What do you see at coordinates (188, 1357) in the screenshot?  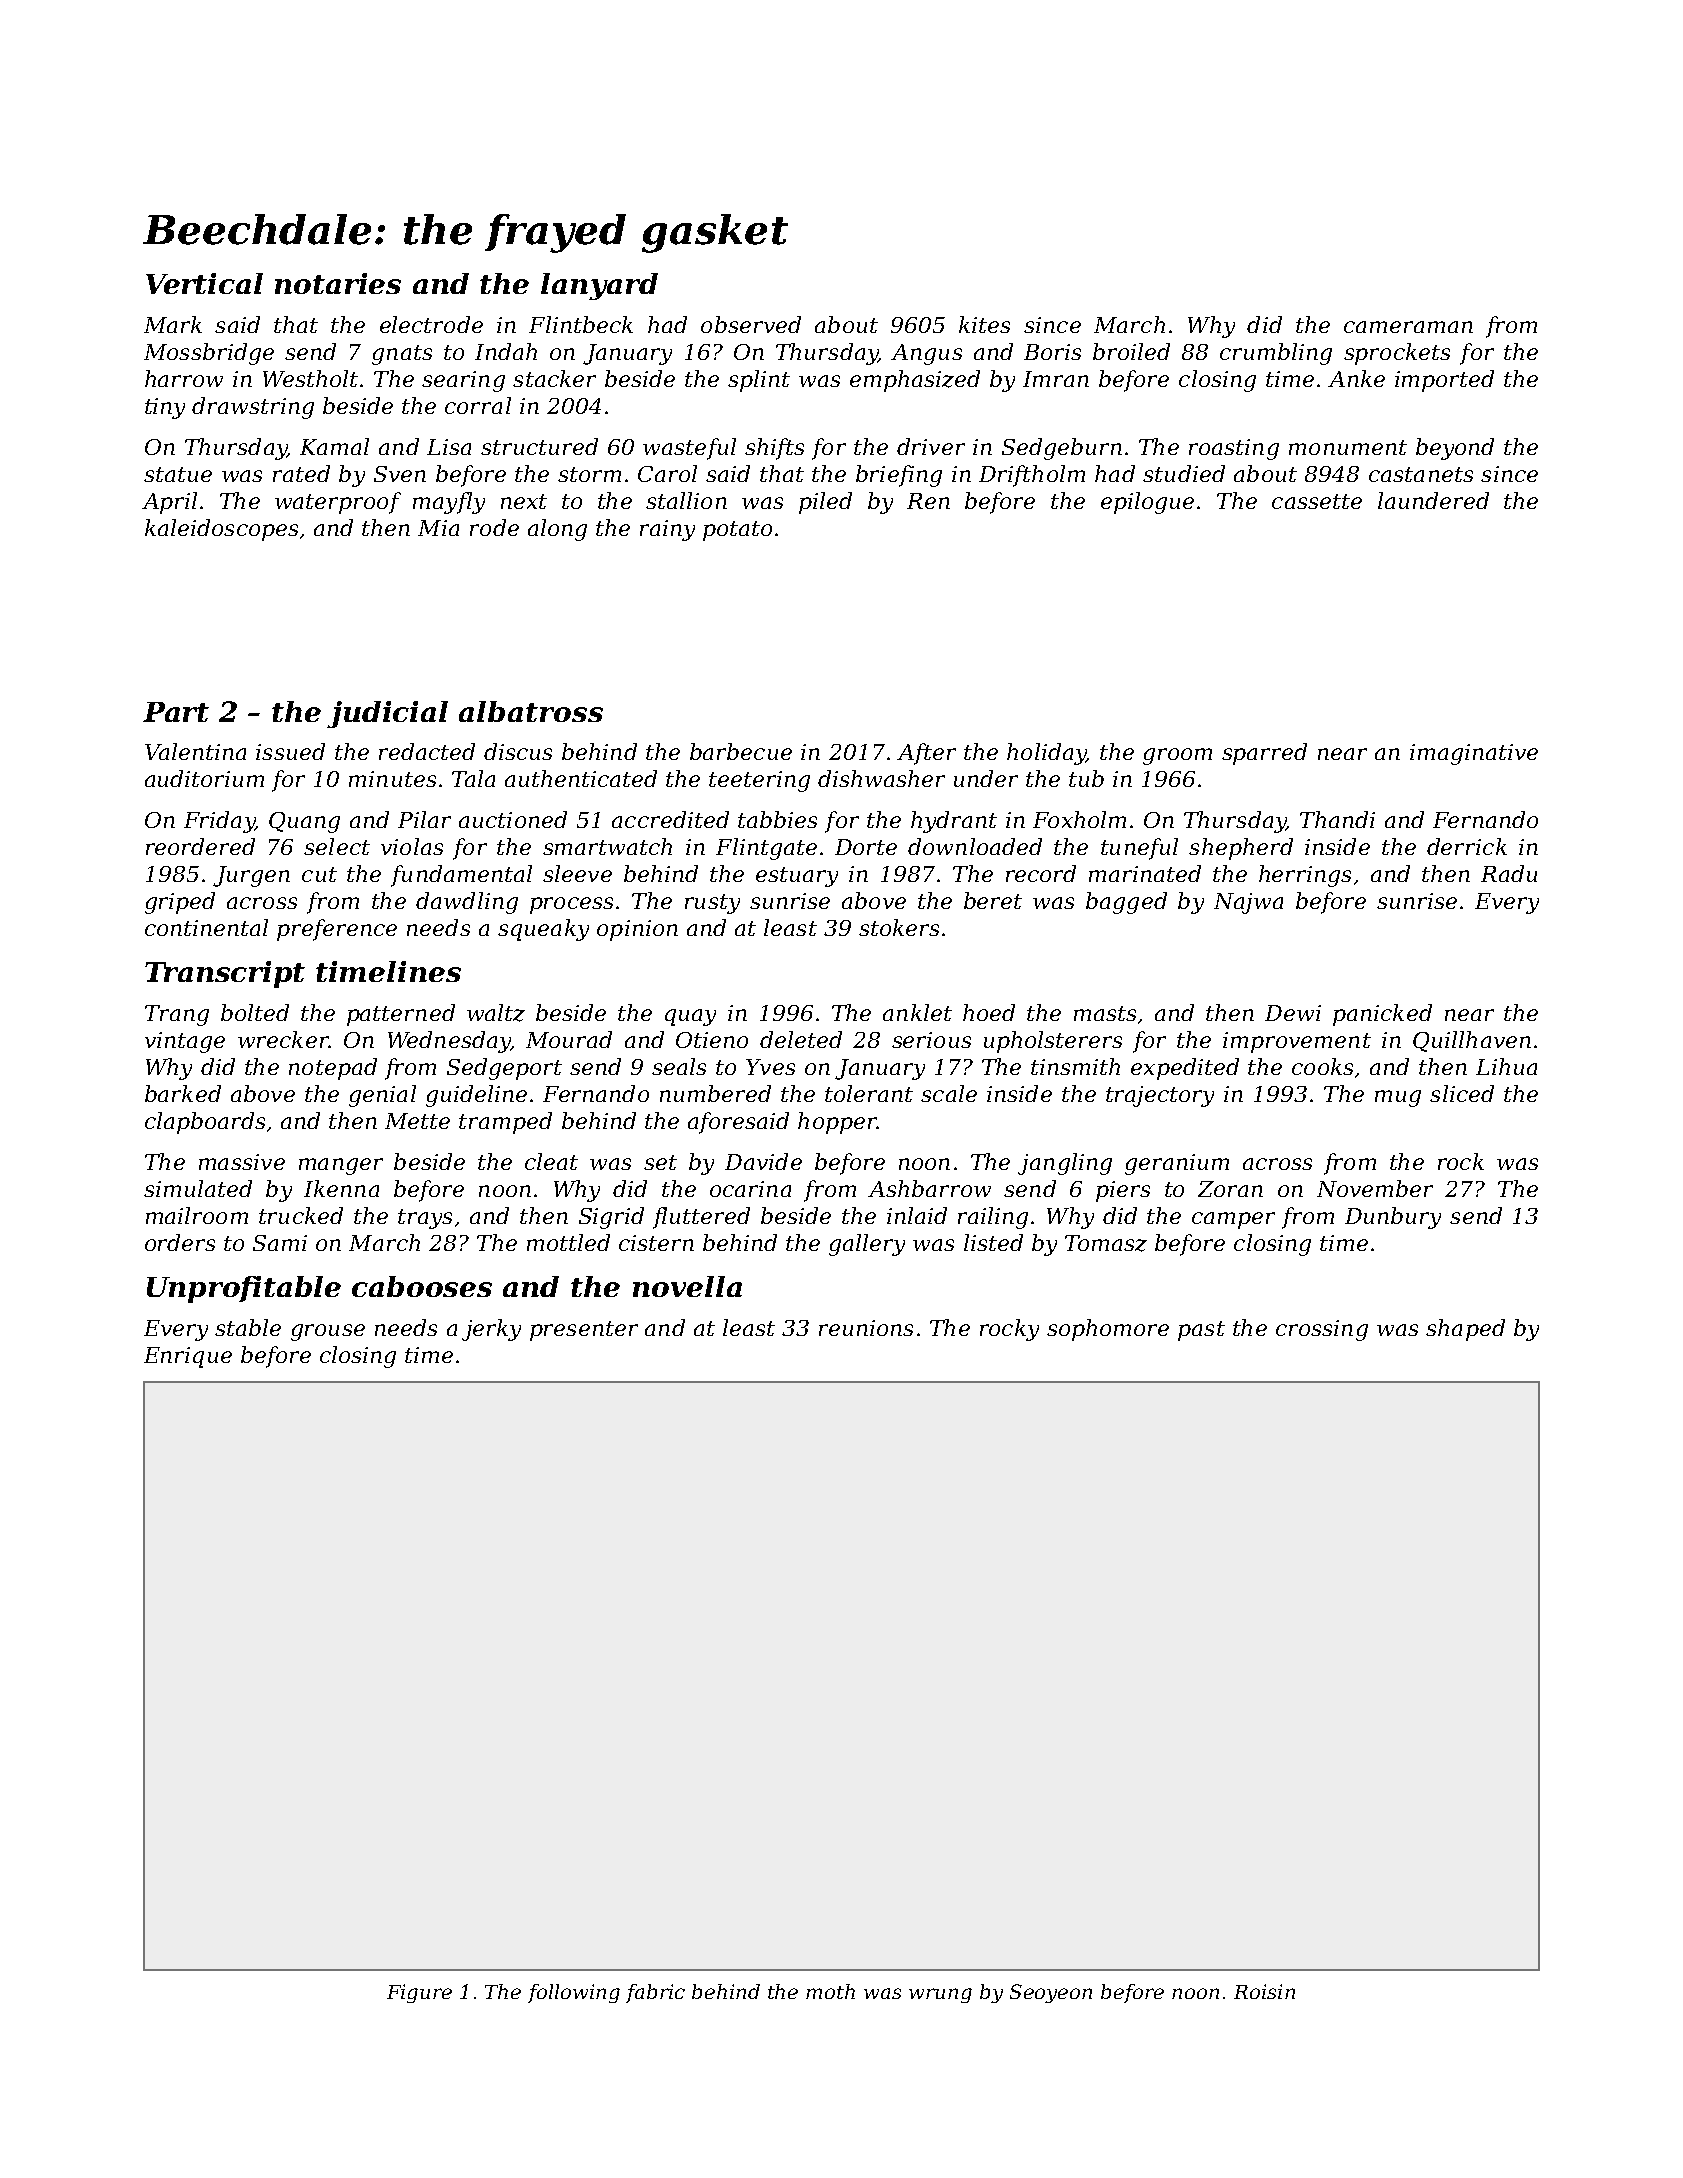 I see `Enrique` at bounding box center [188, 1357].
